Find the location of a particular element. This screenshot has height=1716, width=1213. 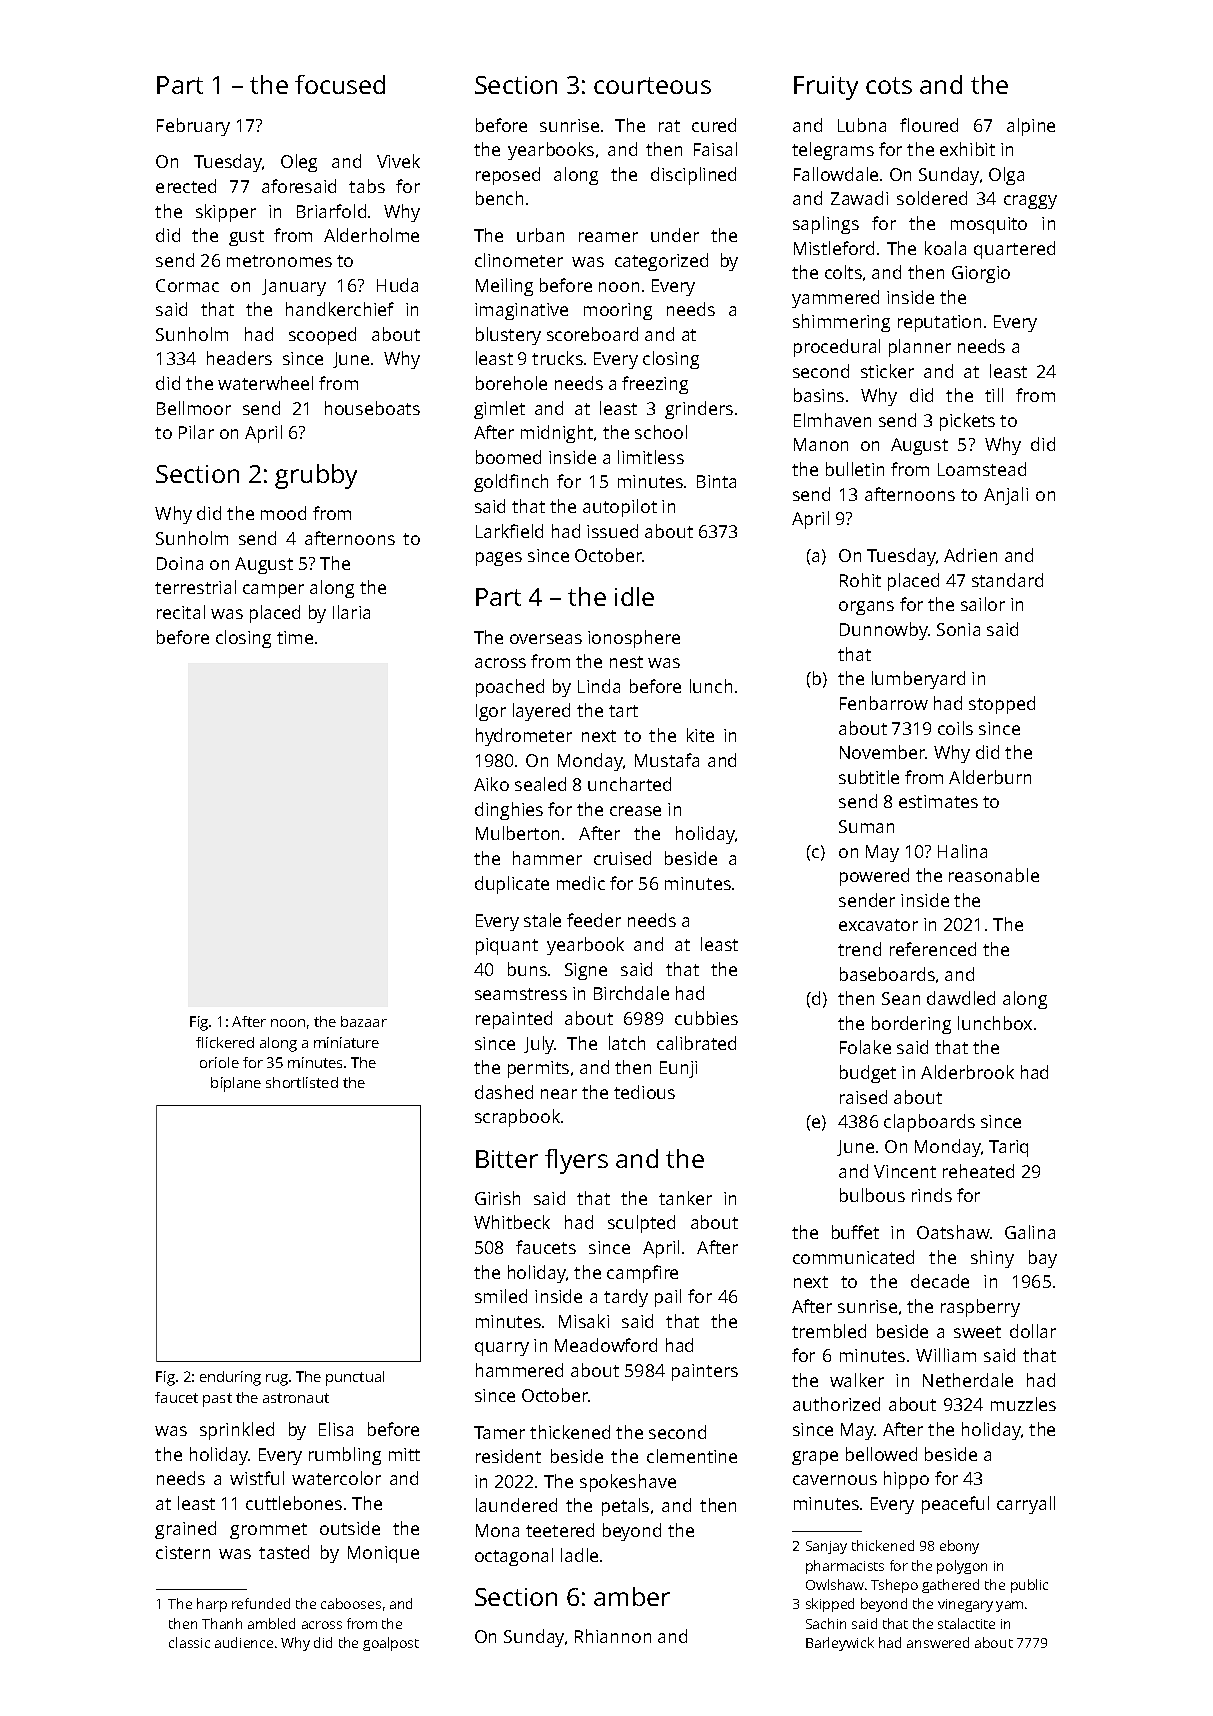

sculpted is located at coordinates (641, 1224).
